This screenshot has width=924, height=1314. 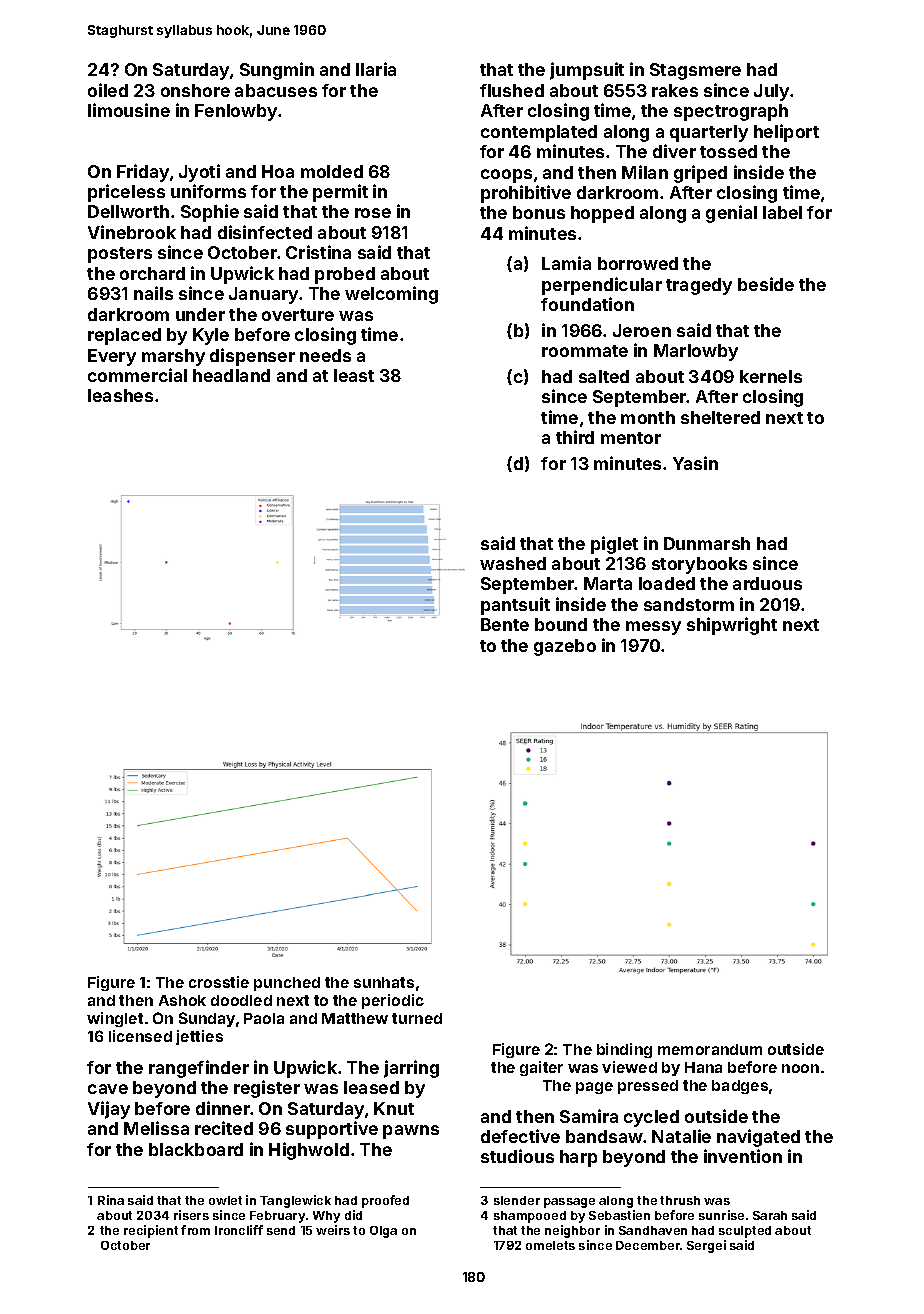 What do you see at coordinates (771, 376) in the screenshot?
I see `kernels` at bounding box center [771, 376].
